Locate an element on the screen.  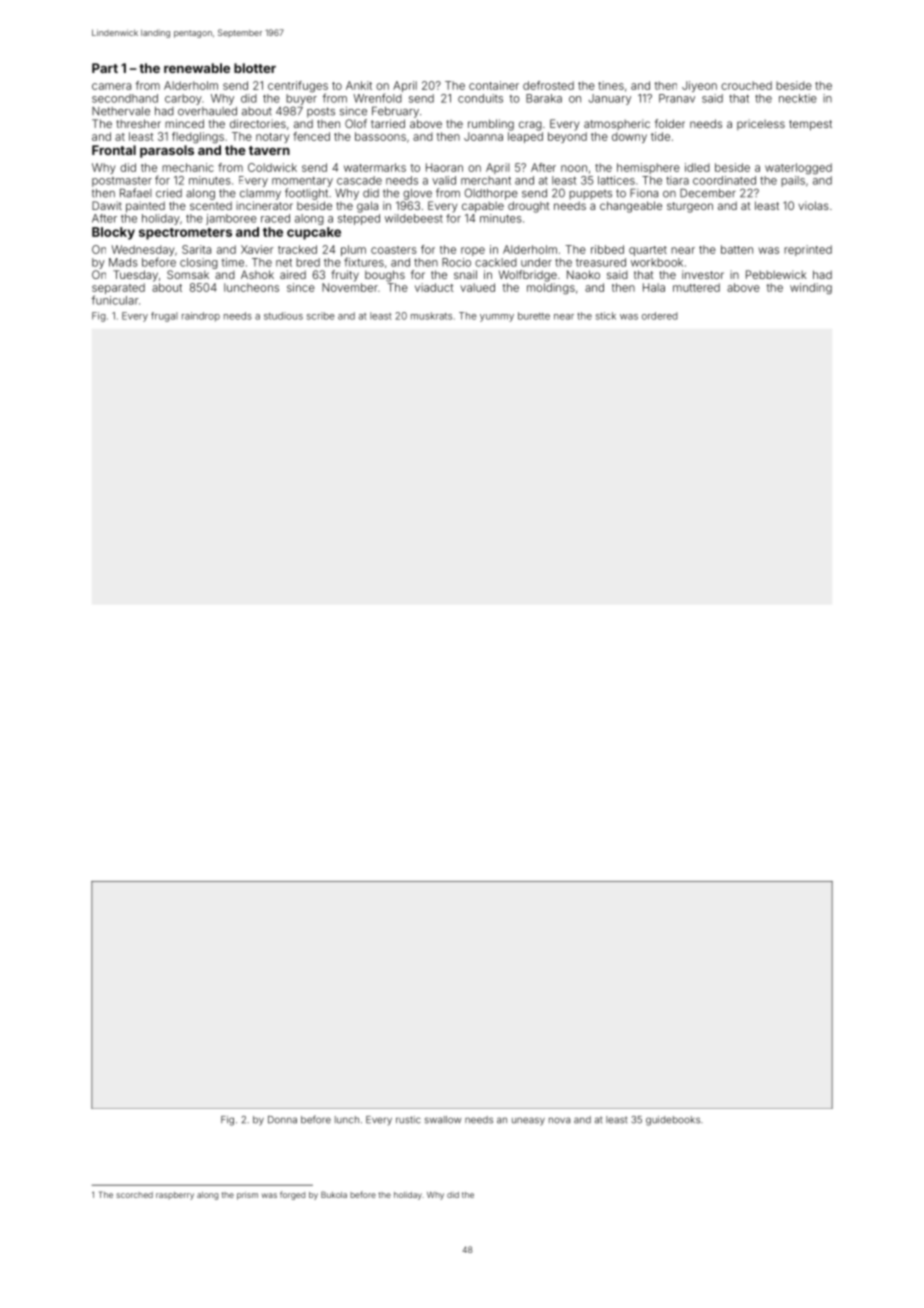
Bukola is located at coordinates (334, 1194).
